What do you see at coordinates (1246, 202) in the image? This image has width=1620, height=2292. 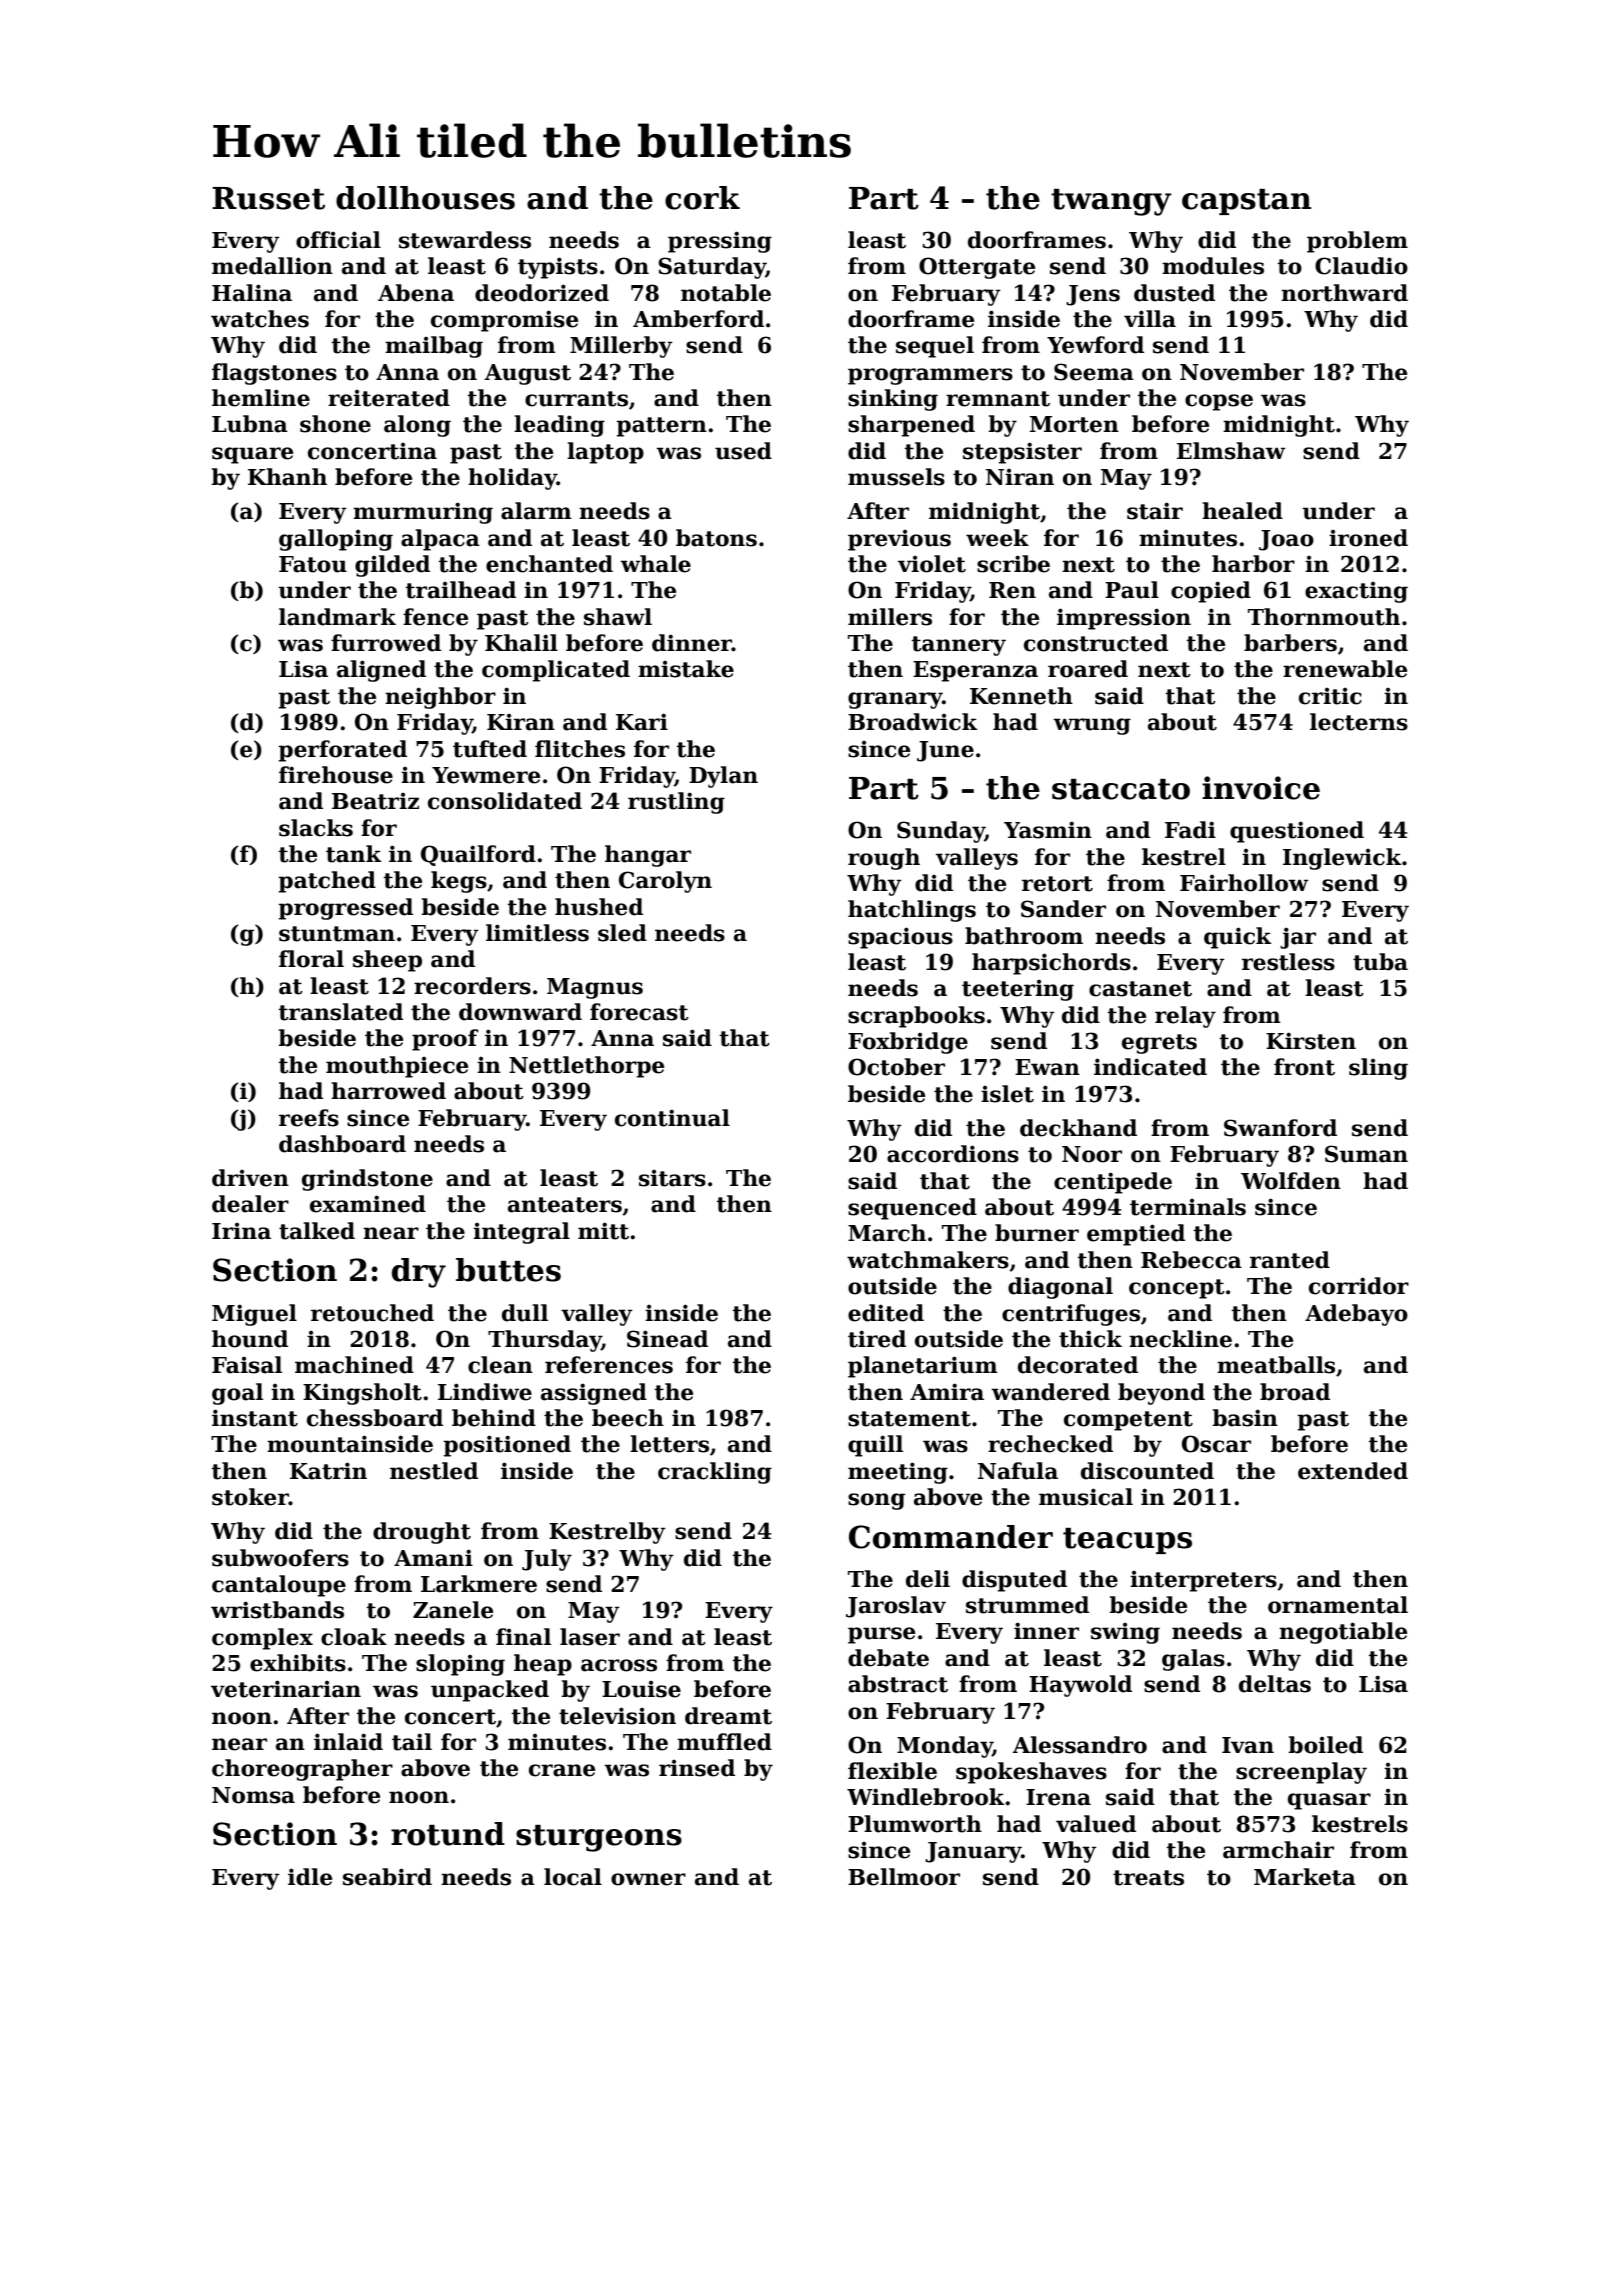 I see `capstan` at bounding box center [1246, 202].
